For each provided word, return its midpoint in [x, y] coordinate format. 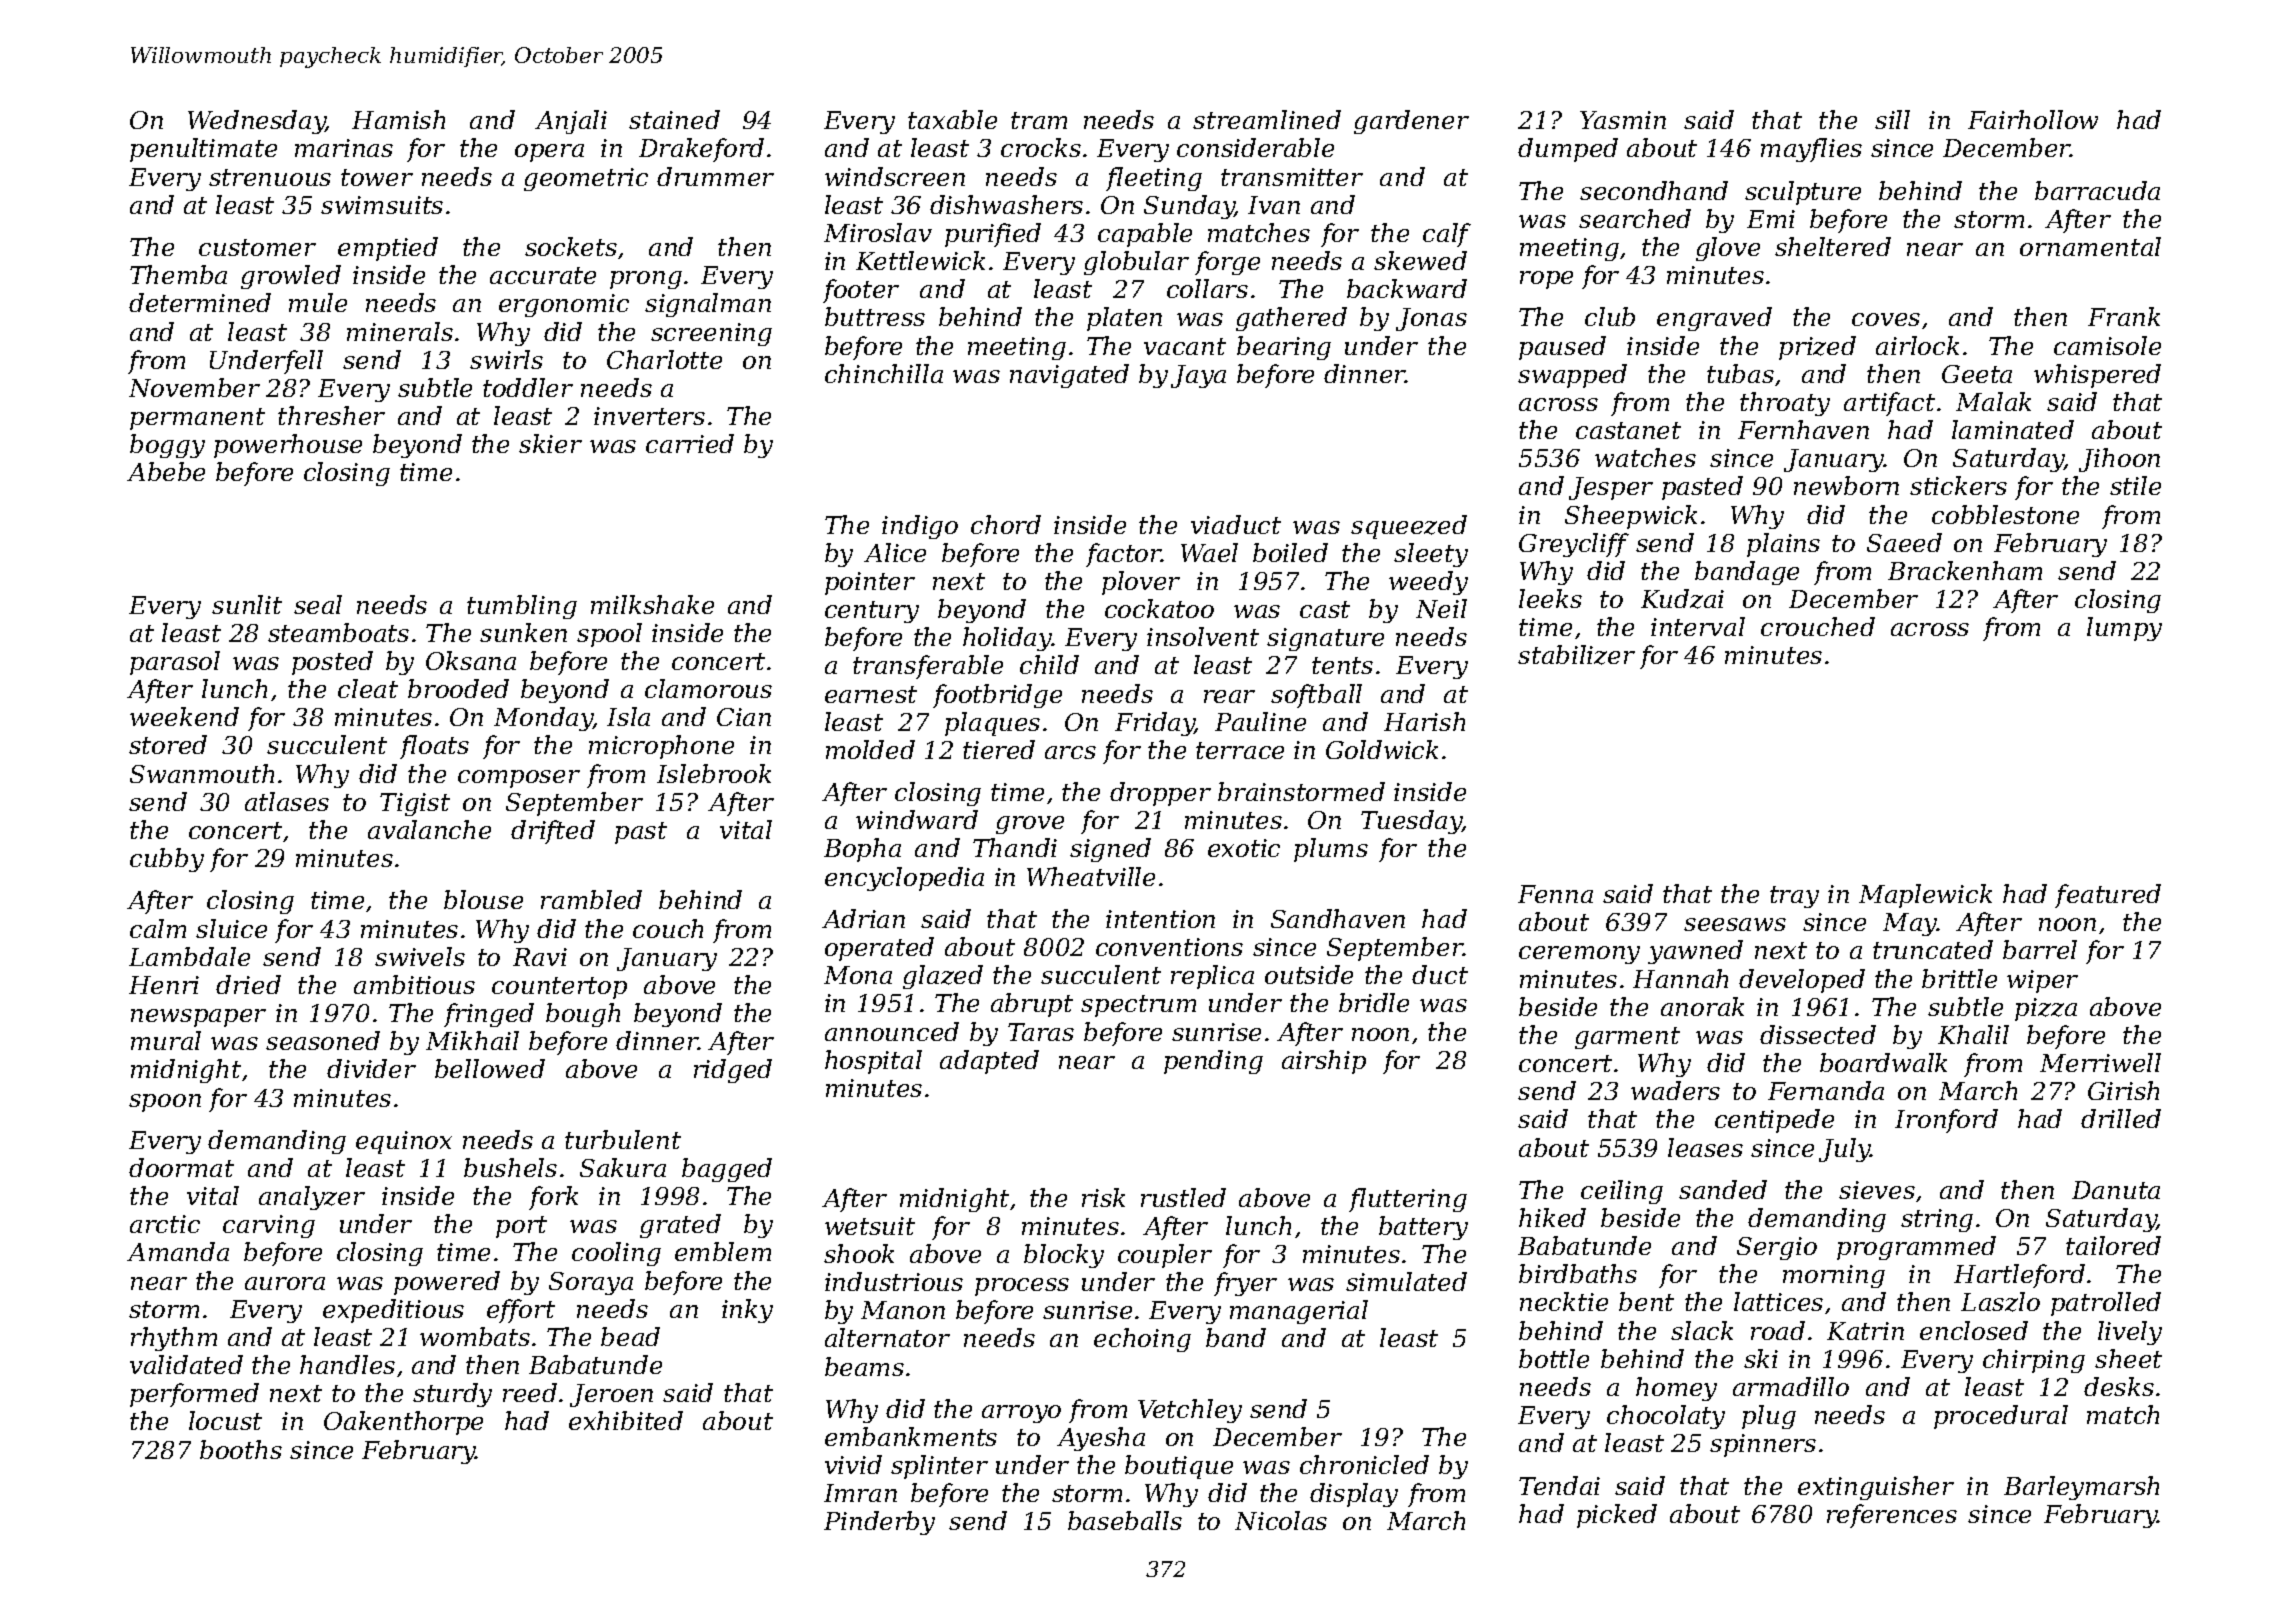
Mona [858, 975]
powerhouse [288, 446]
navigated [1069, 376]
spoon [165, 1103]
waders [1675, 1090]
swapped [1572, 376]
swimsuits [382, 205]
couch [668, 928]
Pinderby [879, 1523]
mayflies [1811, 150]
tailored [2113, 1245]
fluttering [1408, 1200]
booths [241, 1449]
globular [1136, 263]
